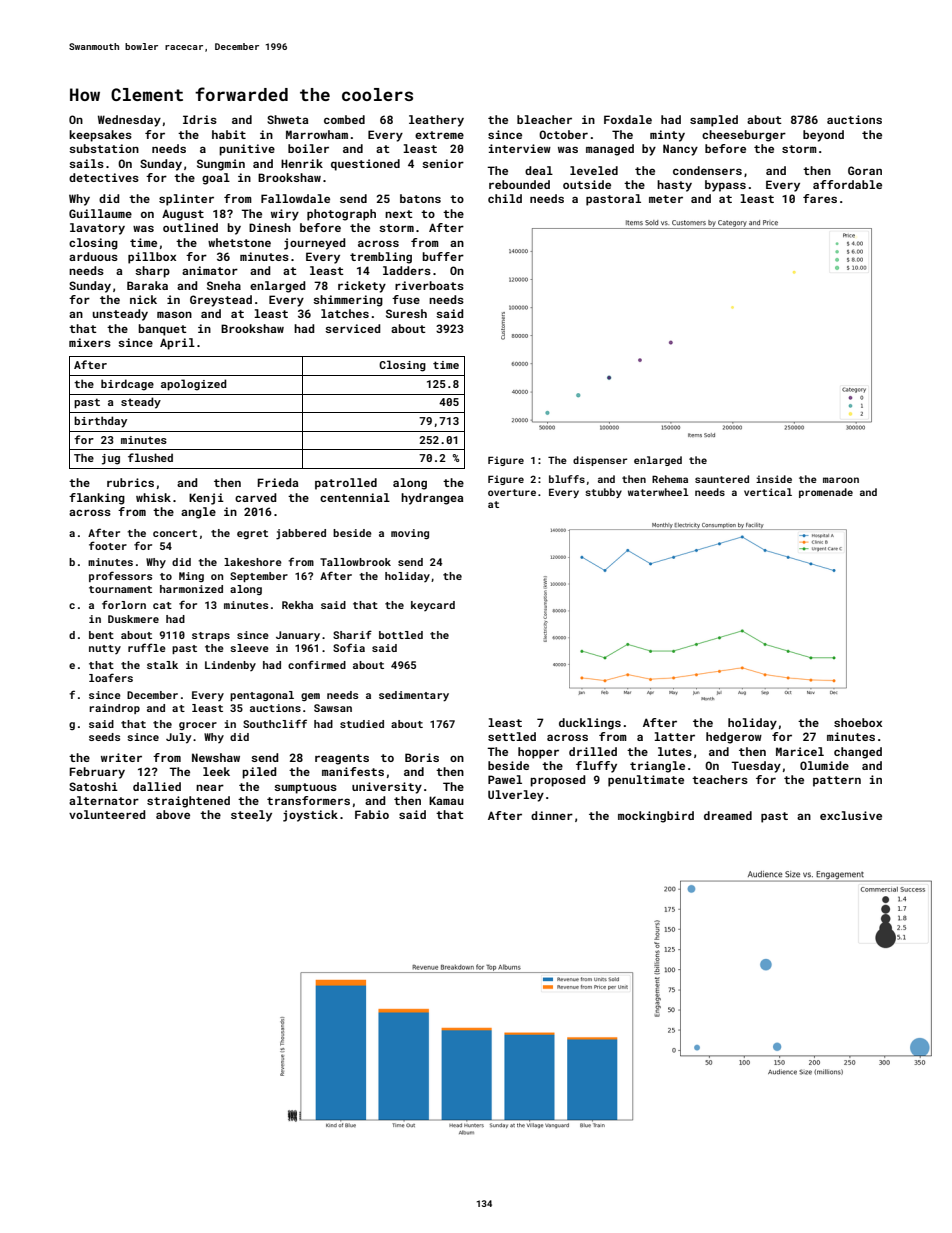 This screenshot has height=1233, width=952. What do you see at coordinates (610, 150) in the screenshot?
I see `managed` at bounding box center [610, 150].
